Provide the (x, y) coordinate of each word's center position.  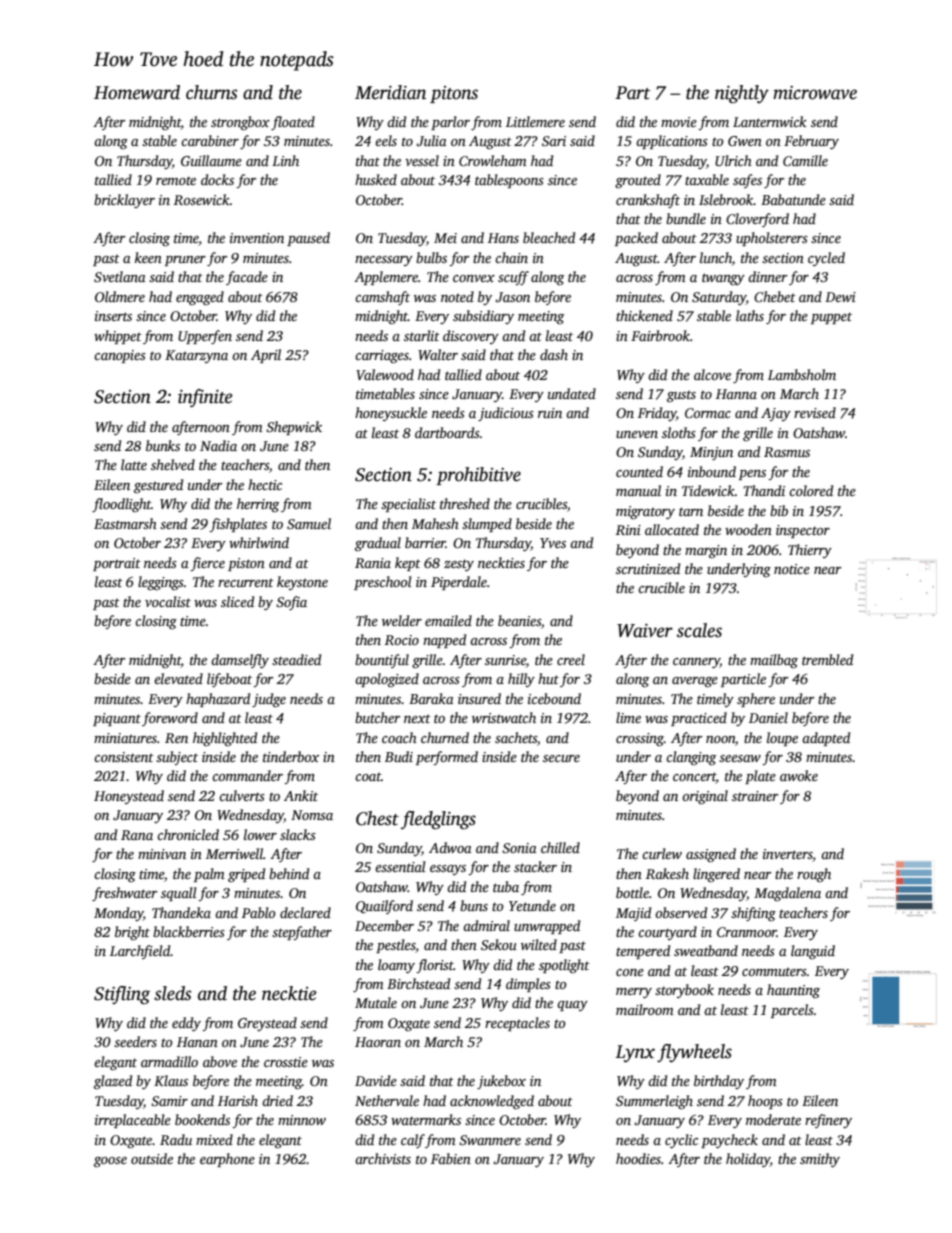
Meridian (390, 92)
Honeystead (129, 797)
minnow (302, 1120)
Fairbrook (660, 335)
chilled (560, 847)
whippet (118, 337)
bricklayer (124, 201)
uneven (637, 434)
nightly (742, 94)
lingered (716, 875)
